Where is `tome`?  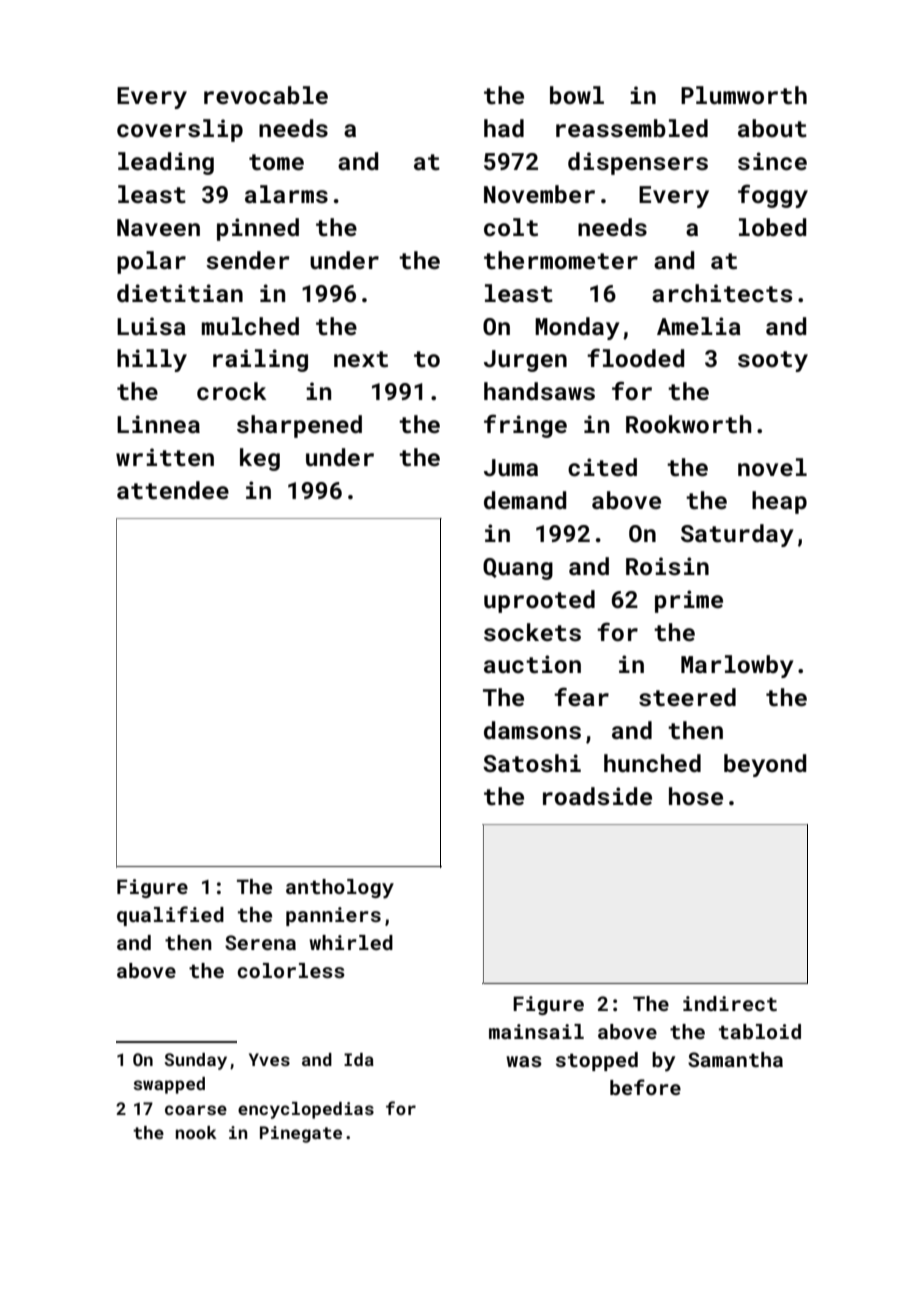 tome is located at coordinates (276, 162).
